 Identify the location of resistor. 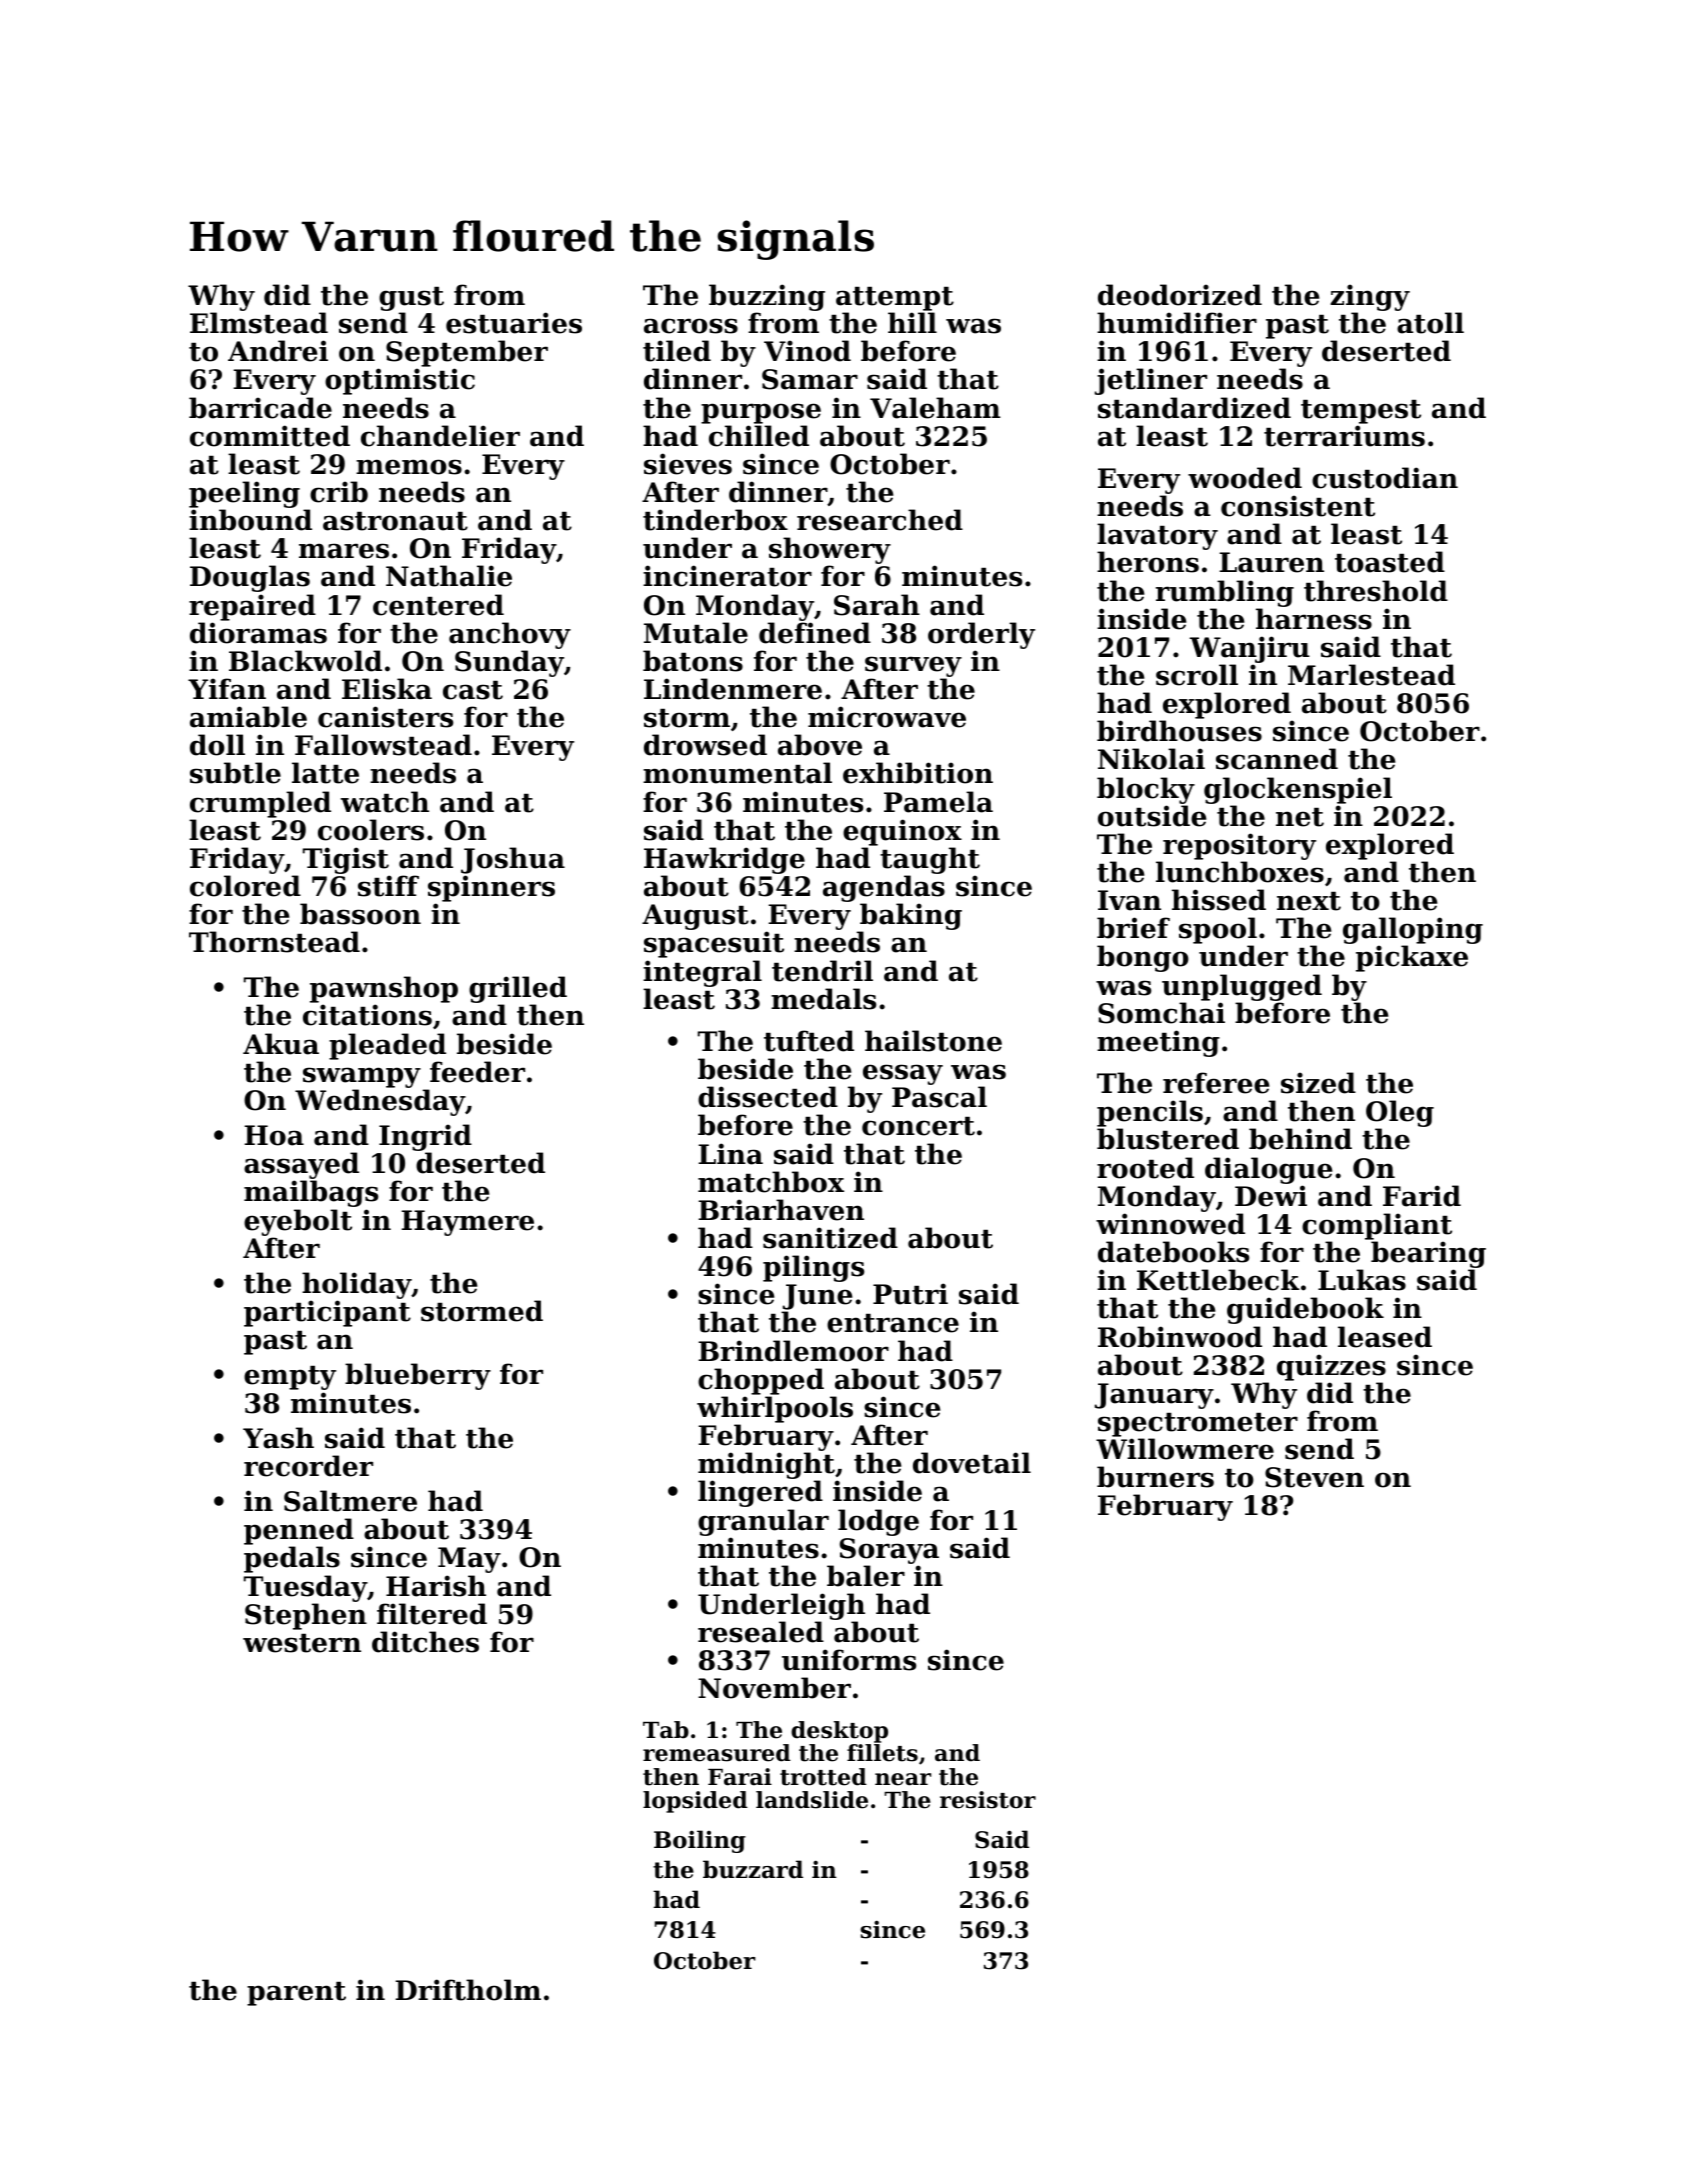
(988, 1800).
